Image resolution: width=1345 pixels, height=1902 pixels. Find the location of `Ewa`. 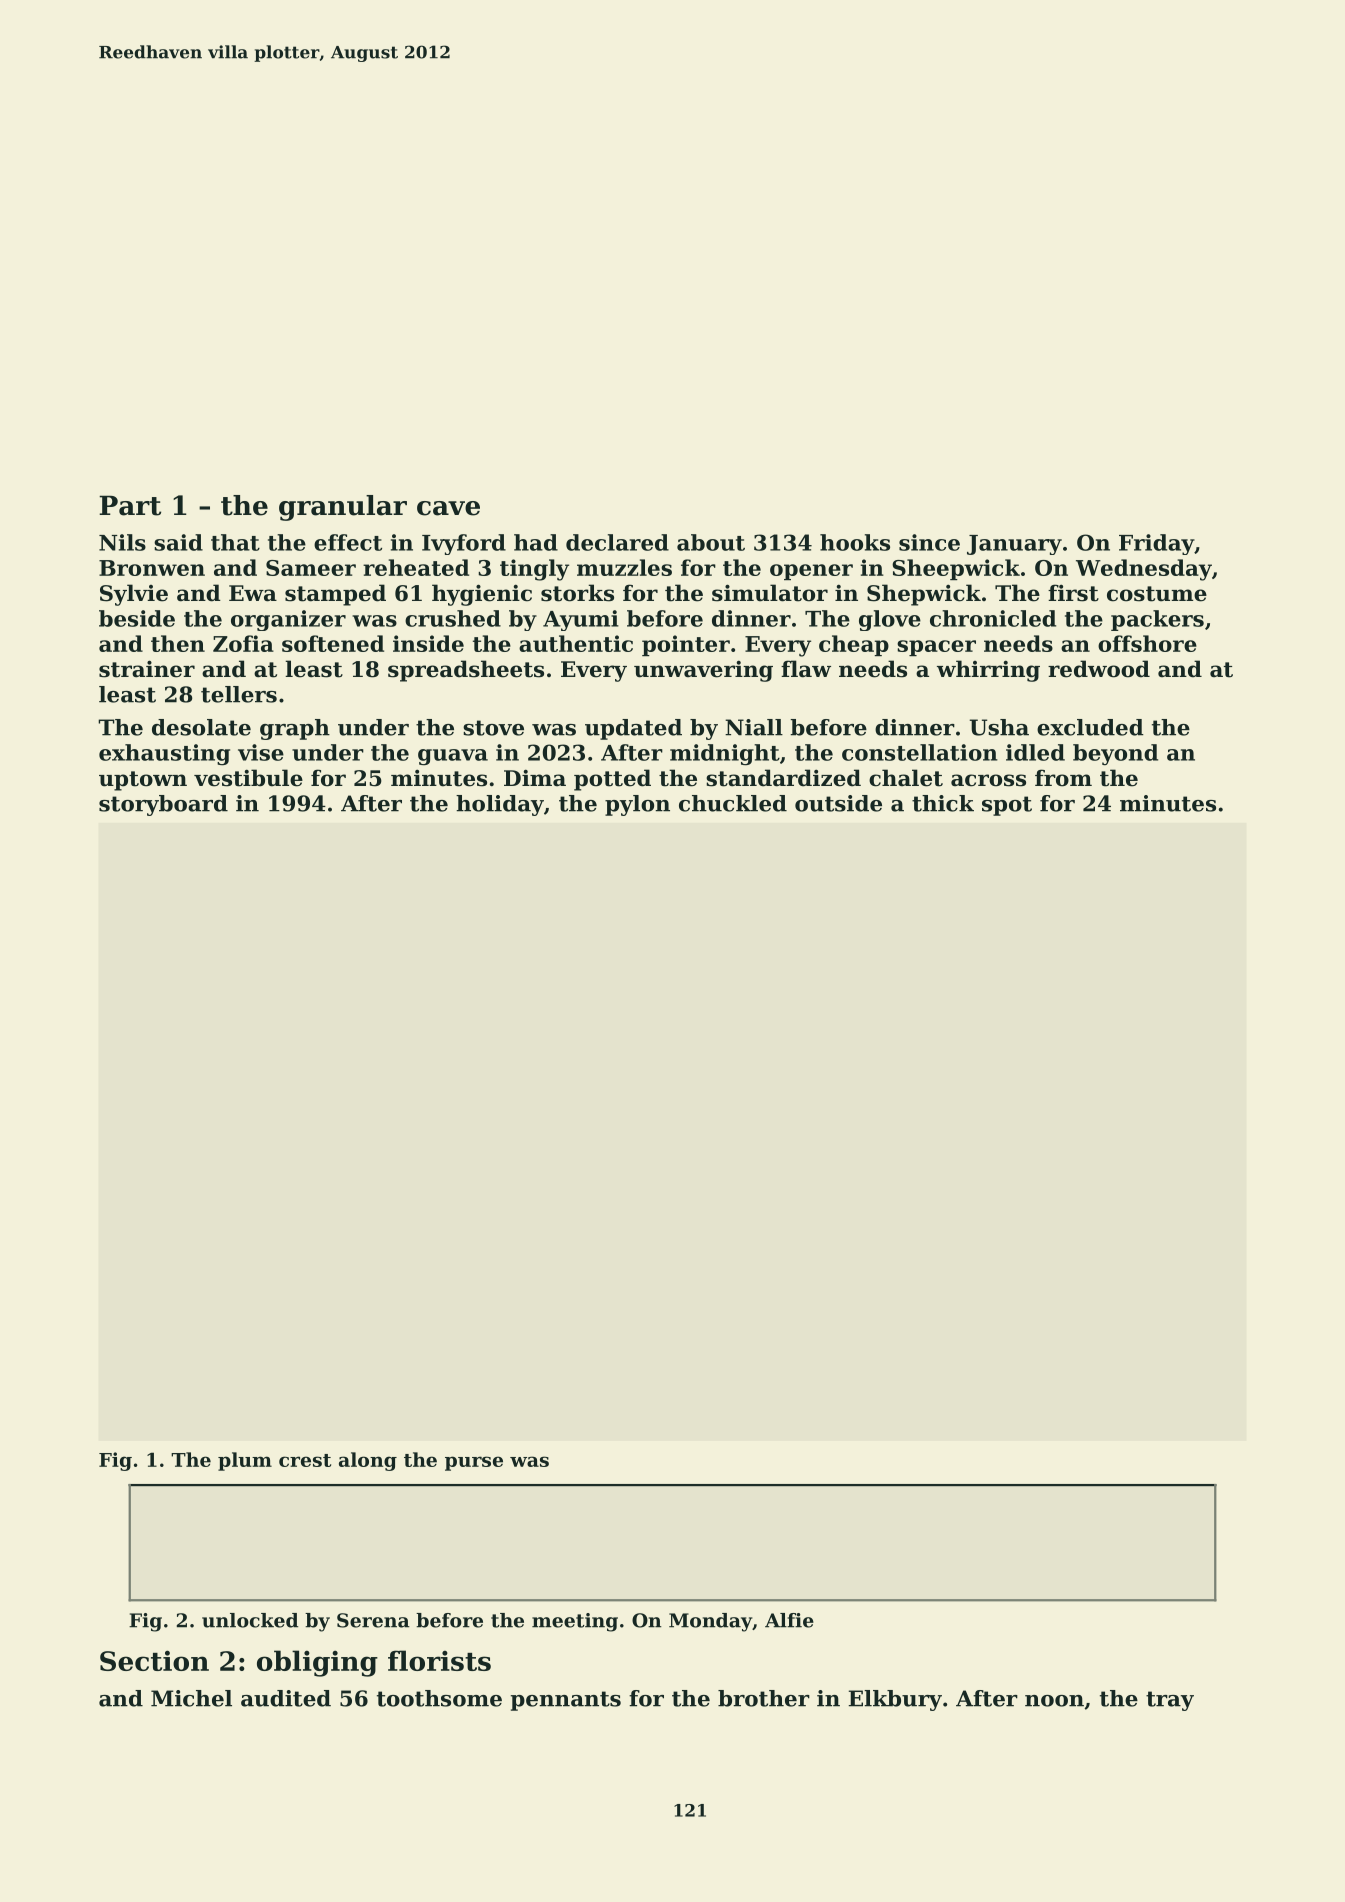

Ewa is located at coordinates (253, 593).
